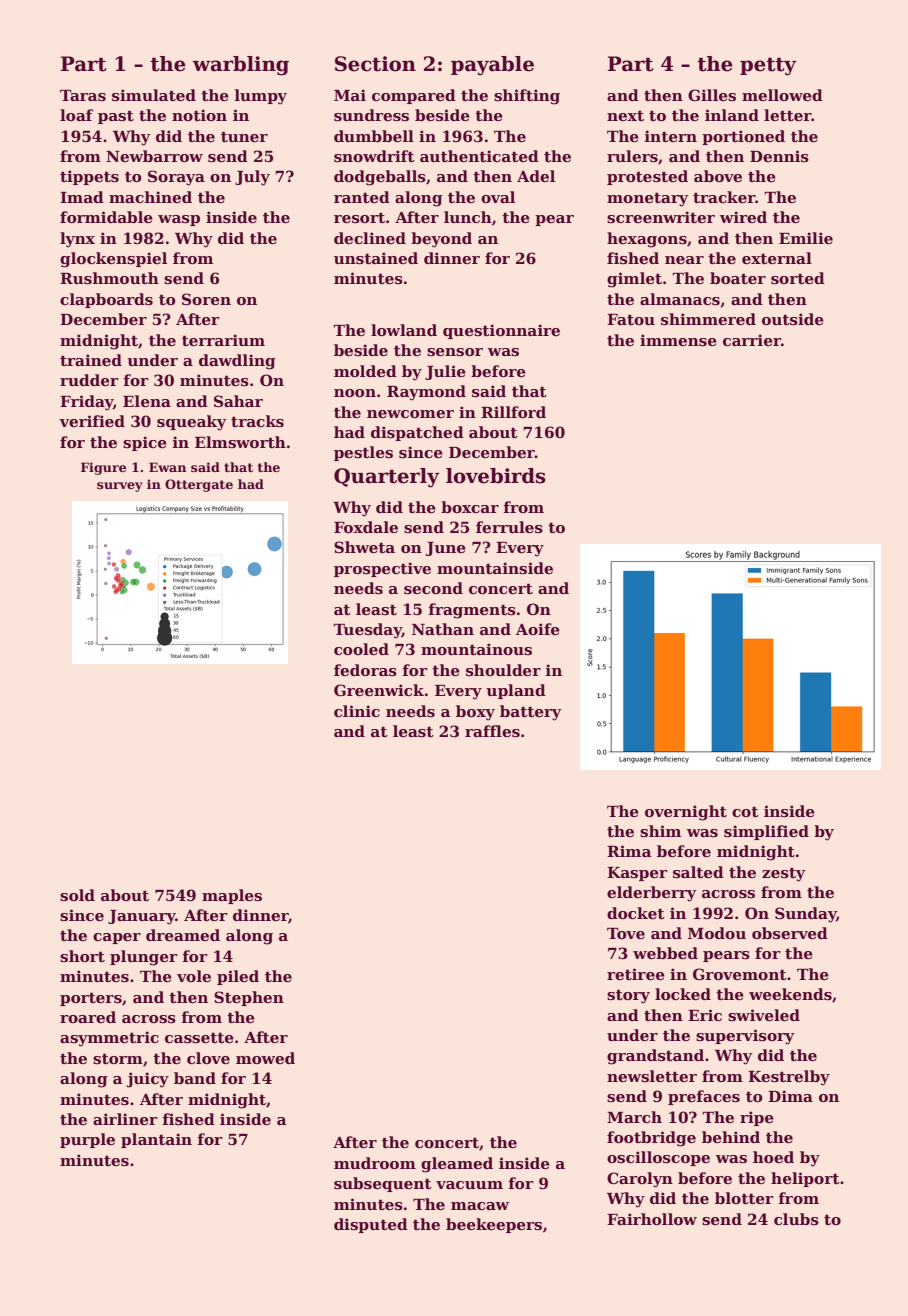  What do you see at coordinates (208, 1058) in the screenshot?
I see `clove` at bounding box center [208, 1058].
